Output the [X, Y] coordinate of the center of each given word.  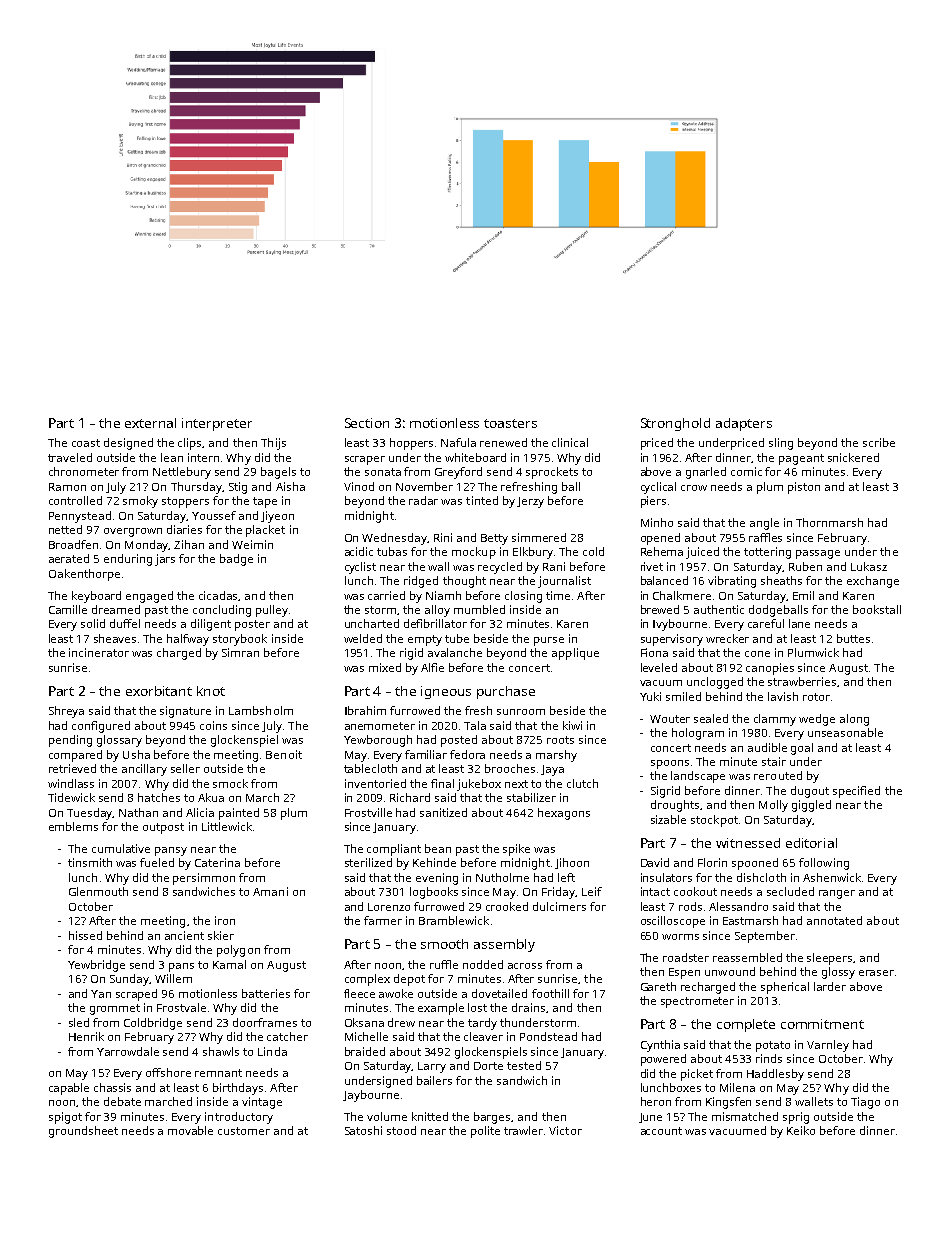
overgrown [133, 532]
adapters [744, 424]
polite [485, 1132]
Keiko [801, 1130]
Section [367, 423]
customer [244, 1131]
